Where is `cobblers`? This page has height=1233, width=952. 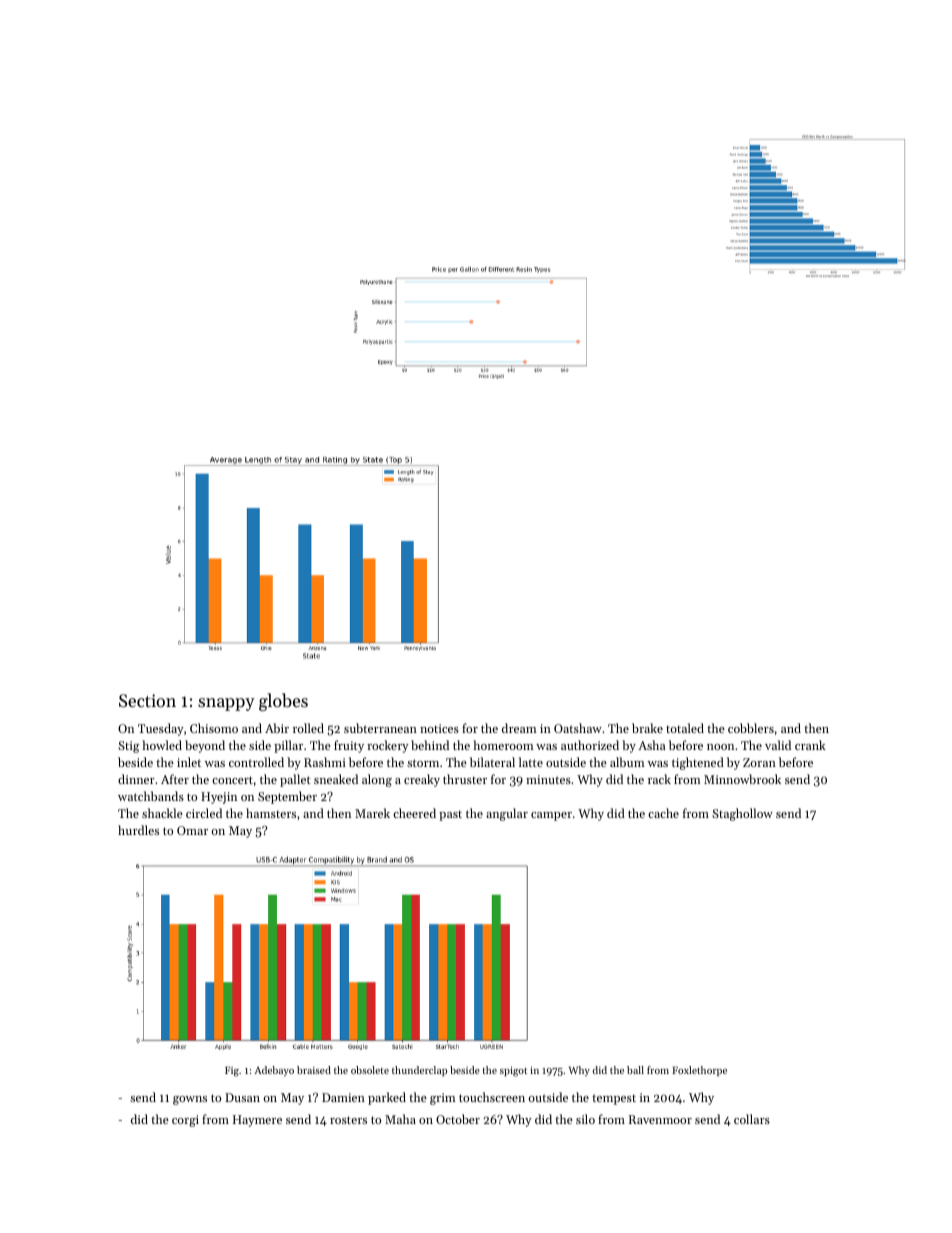 cobblers is located at coordinates (751, 728).
